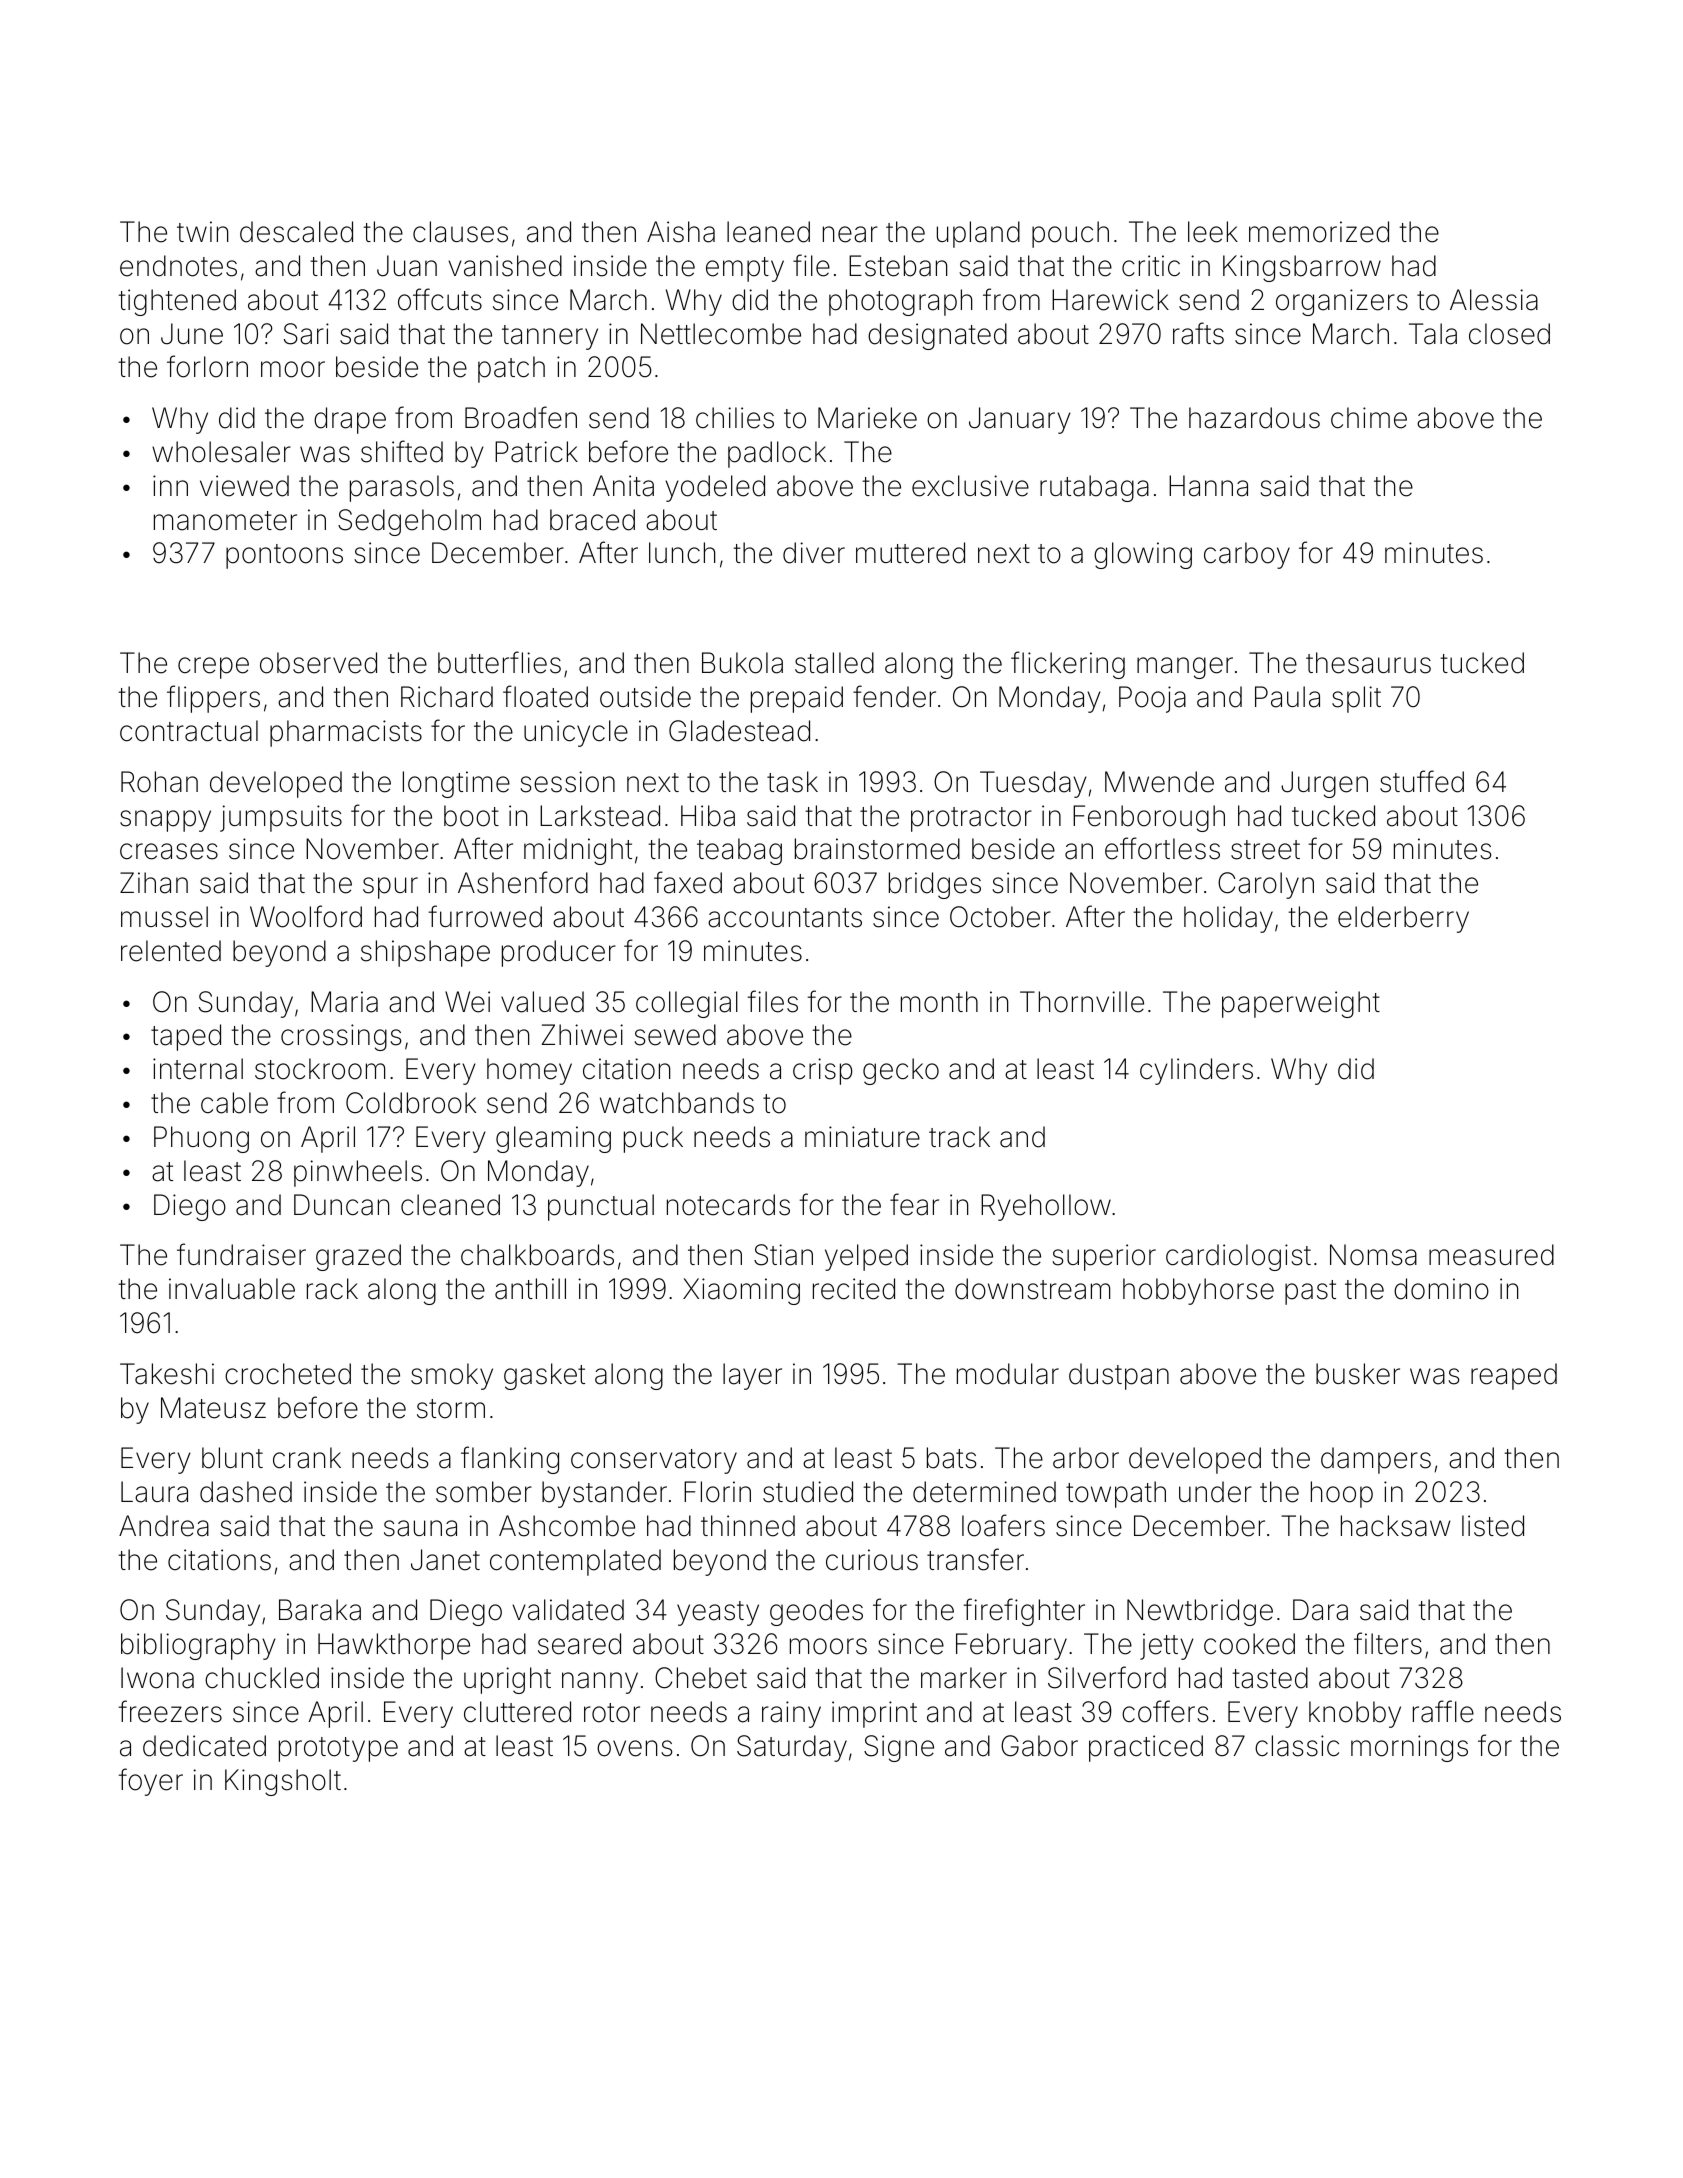  What do you see at coordinates (283, 1782) in the page?
I see `Kingsholt` at bounding box center [283, 1782].
